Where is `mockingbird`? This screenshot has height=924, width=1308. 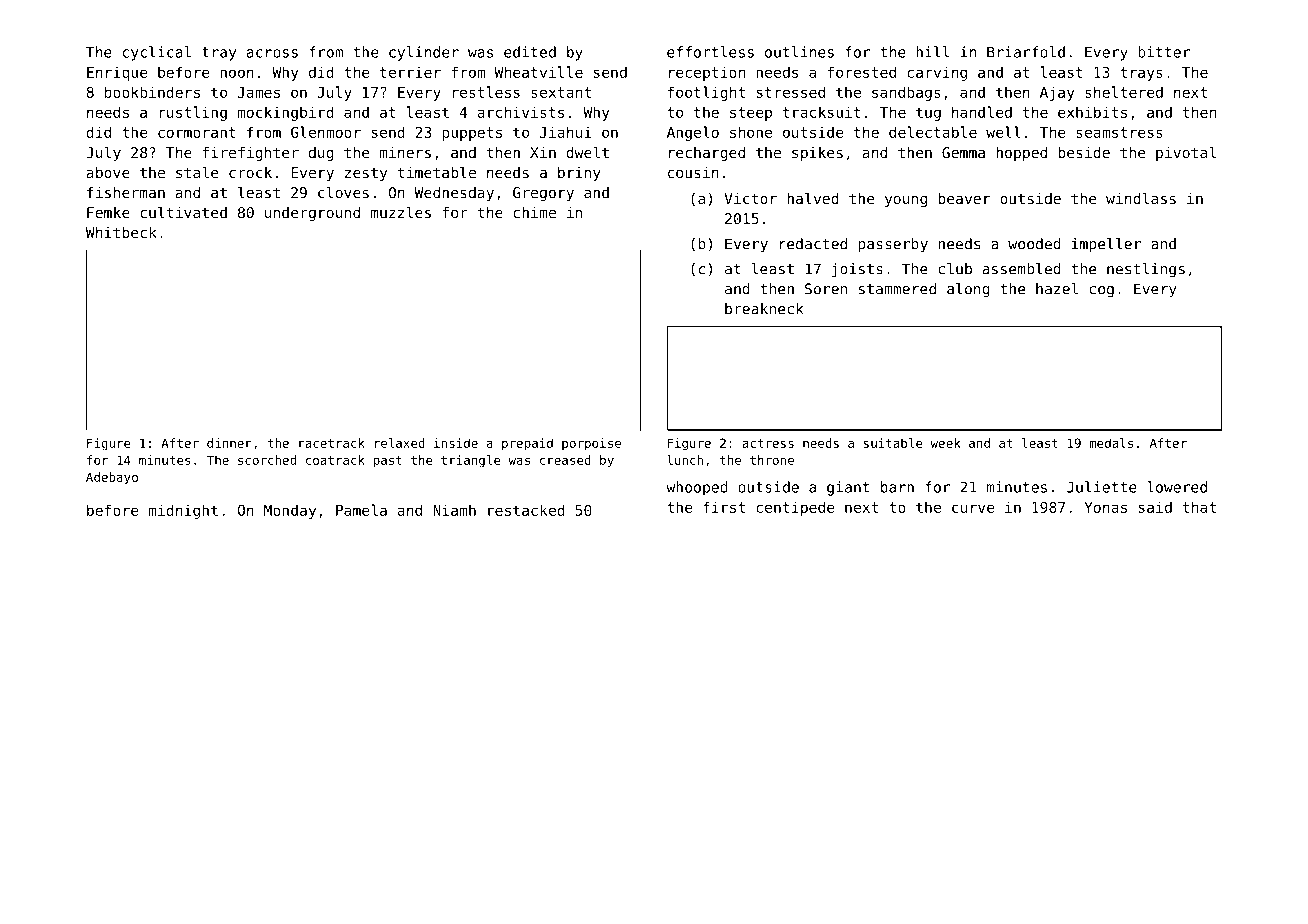 mockingbird is located at coordinates (286, 113).
